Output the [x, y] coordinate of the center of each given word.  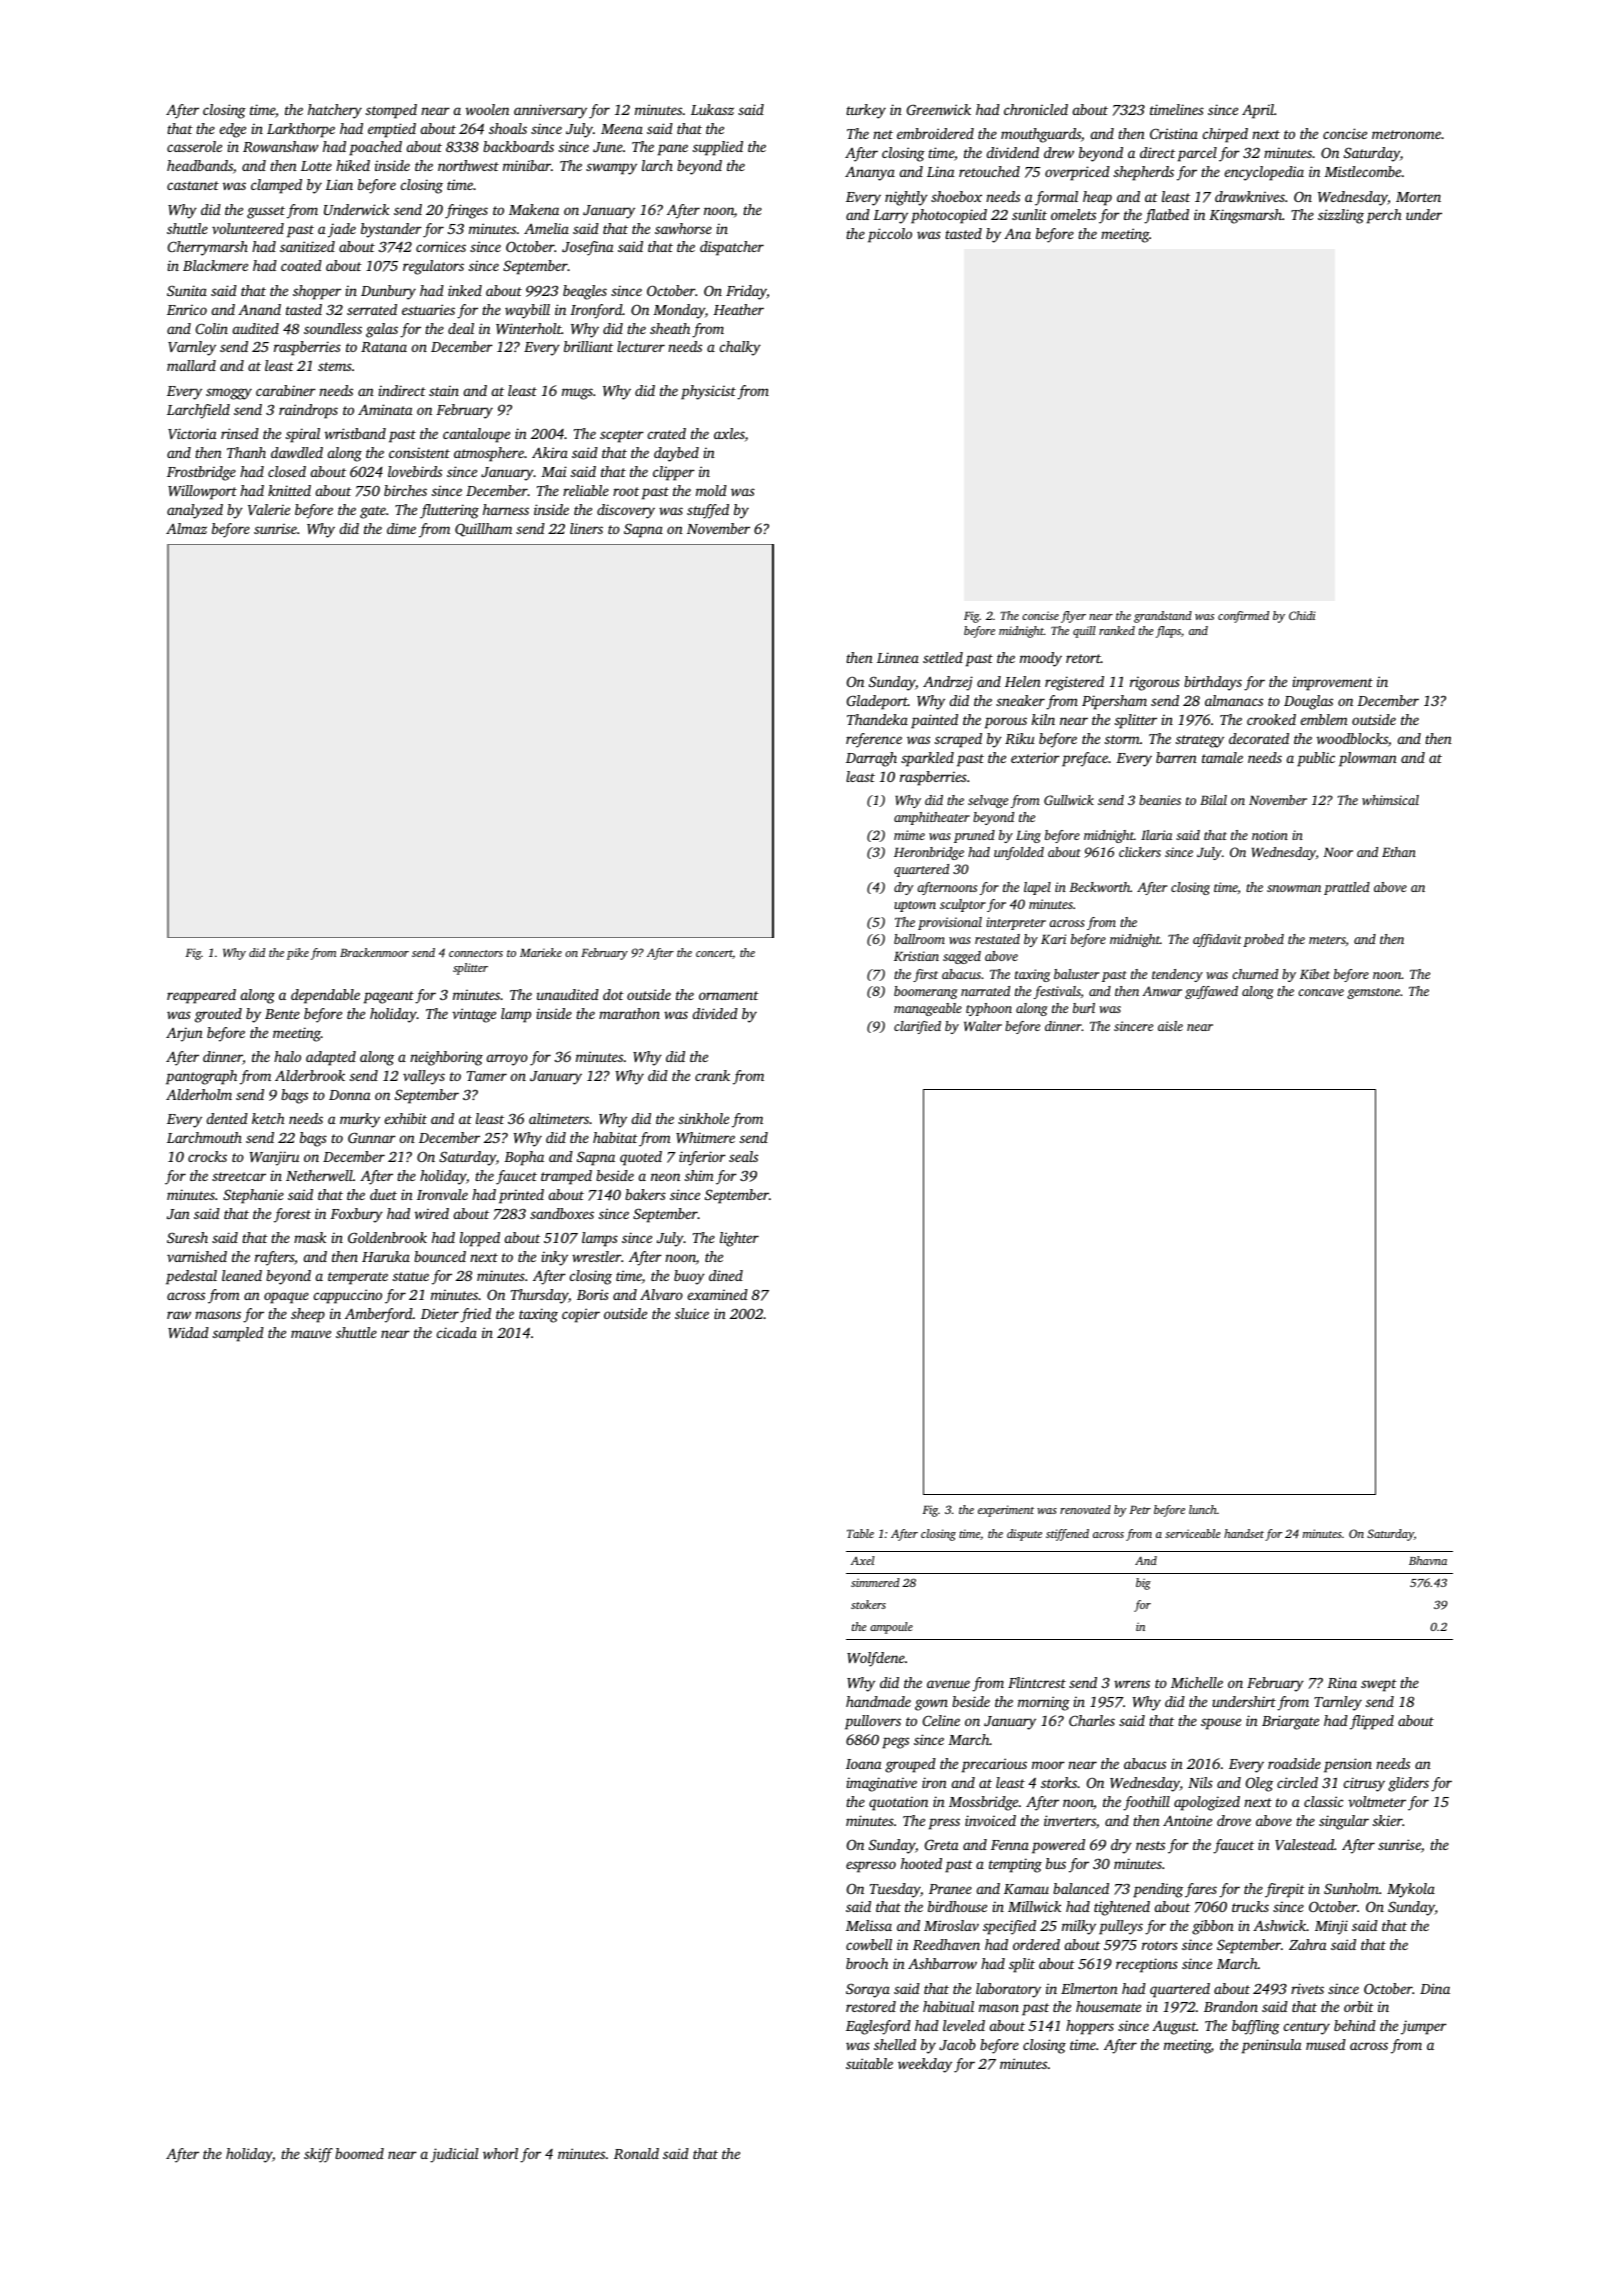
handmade [878, 1701]
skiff [318, 2155]
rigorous [1155, 684]
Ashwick [1280, 1925]
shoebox [956, 196]
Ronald [636, 2153]
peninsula [1272, 2046]
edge [233, 130]
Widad [188, 1332]
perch [1384, 216]
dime [401, 528]
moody [1041, 659]
